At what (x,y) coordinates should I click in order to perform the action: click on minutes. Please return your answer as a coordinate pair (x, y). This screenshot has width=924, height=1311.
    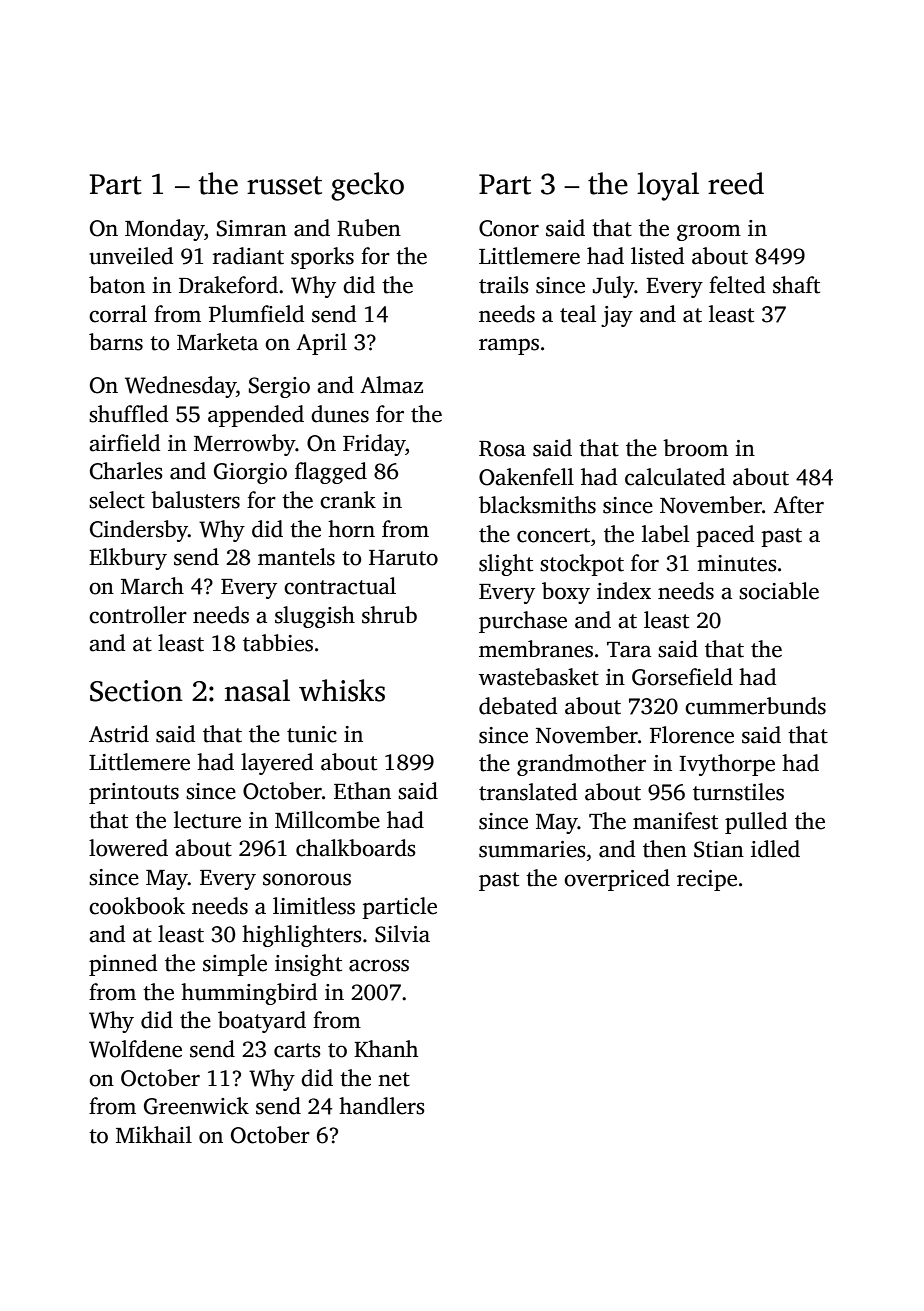
    Looking at the image, I should click on (737, 563).
